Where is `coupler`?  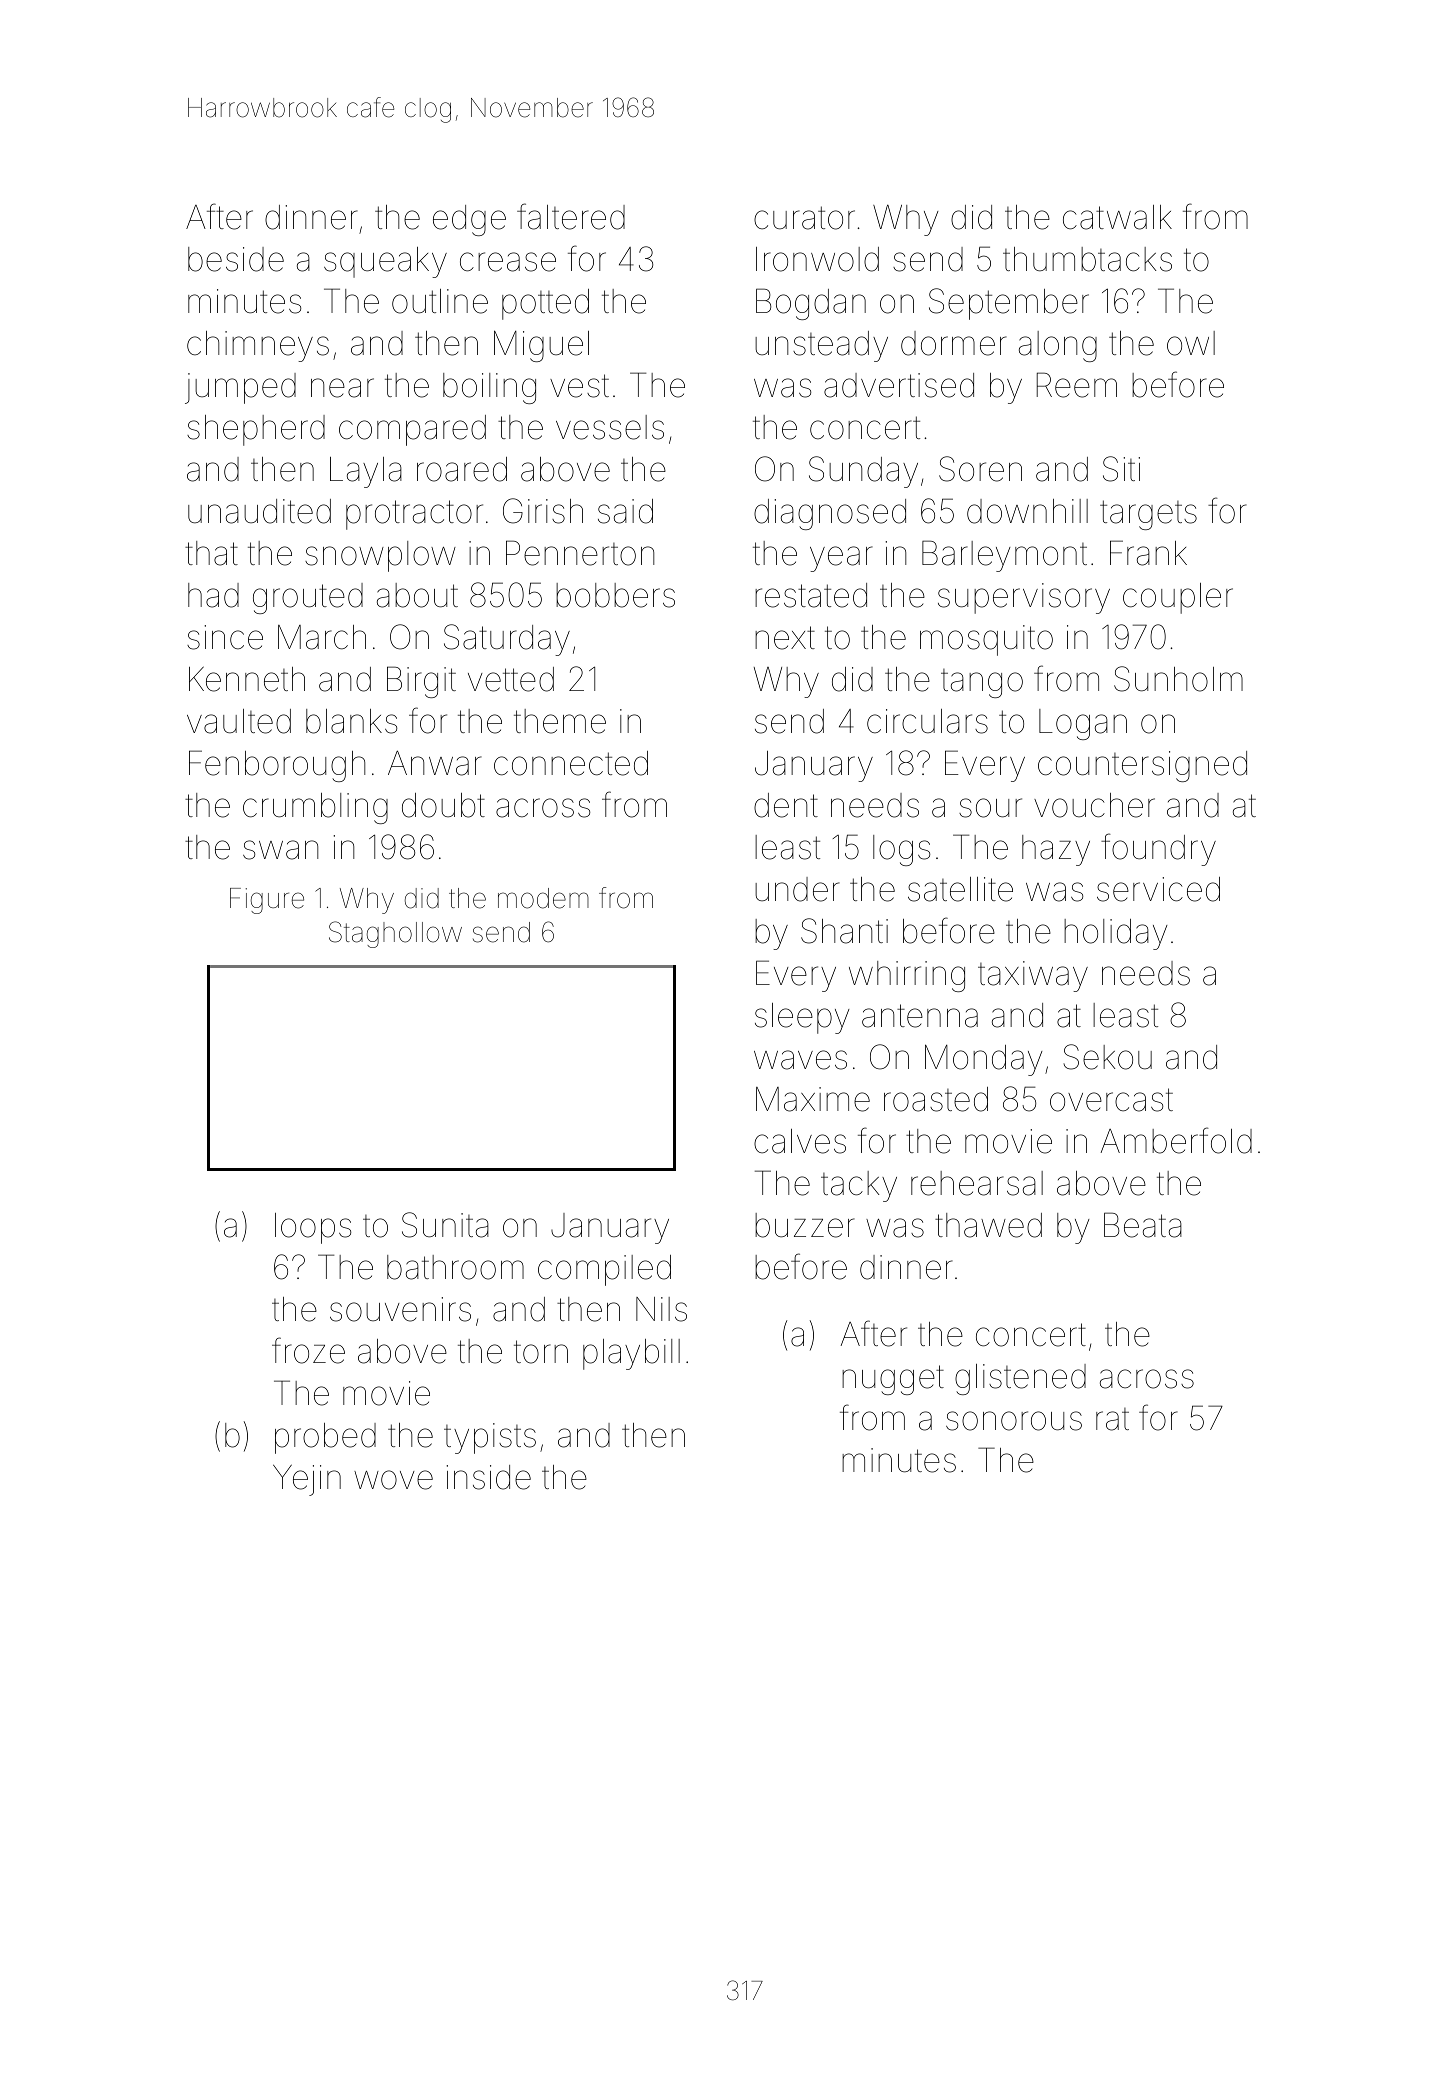 coupler is located at coordinates (1178, 598).
